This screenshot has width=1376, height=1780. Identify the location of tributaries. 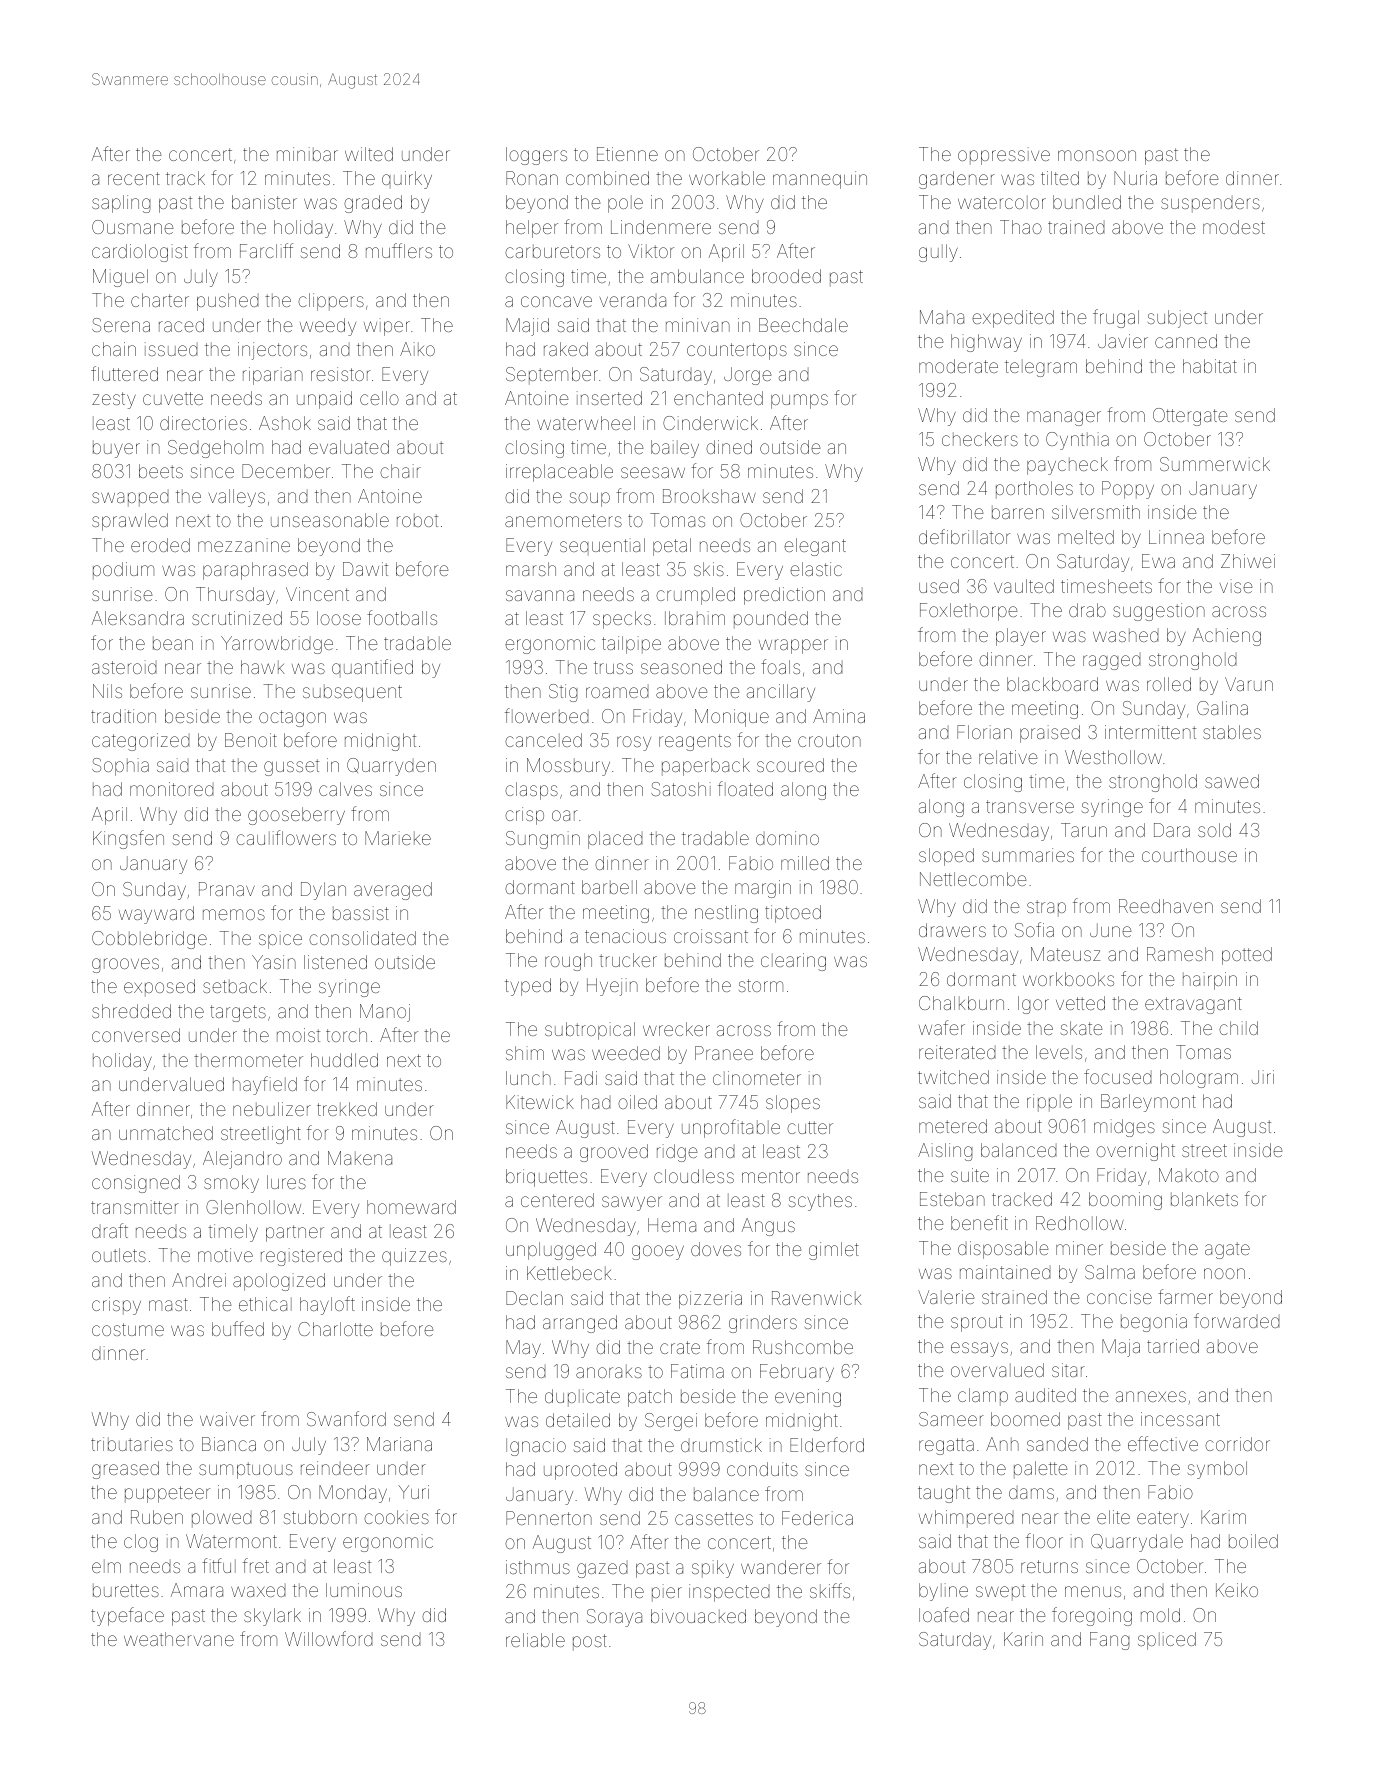
(132, 1444).
